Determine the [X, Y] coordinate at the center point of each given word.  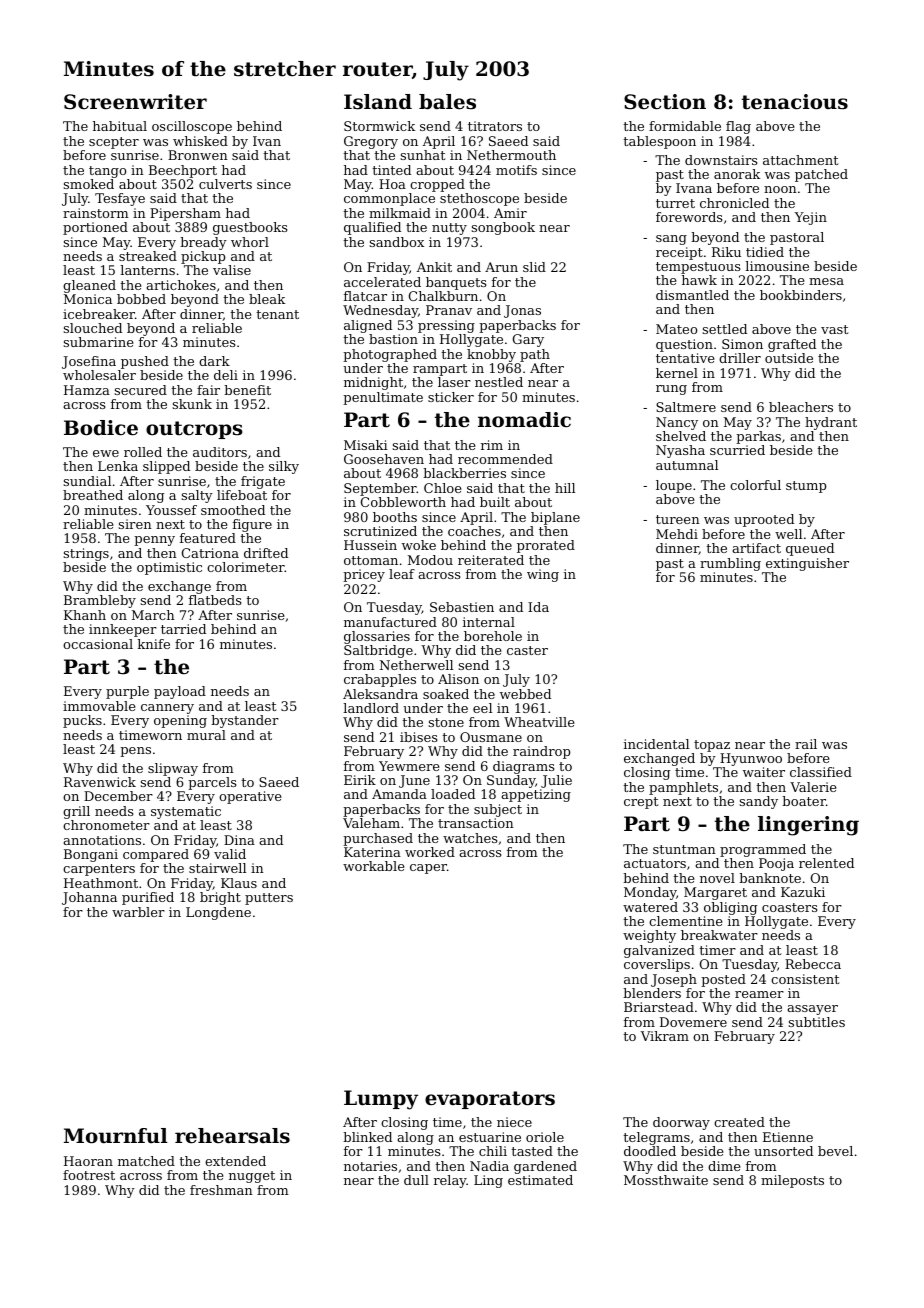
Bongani [91, 855]
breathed [93, 495]
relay [450, 1181]
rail [806, 744]
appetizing [536, 795]
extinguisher [807, 564]
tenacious [795, 102]
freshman [221, 1190]
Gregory [371, 142]
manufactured [390, 622]
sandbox [397, 242]
